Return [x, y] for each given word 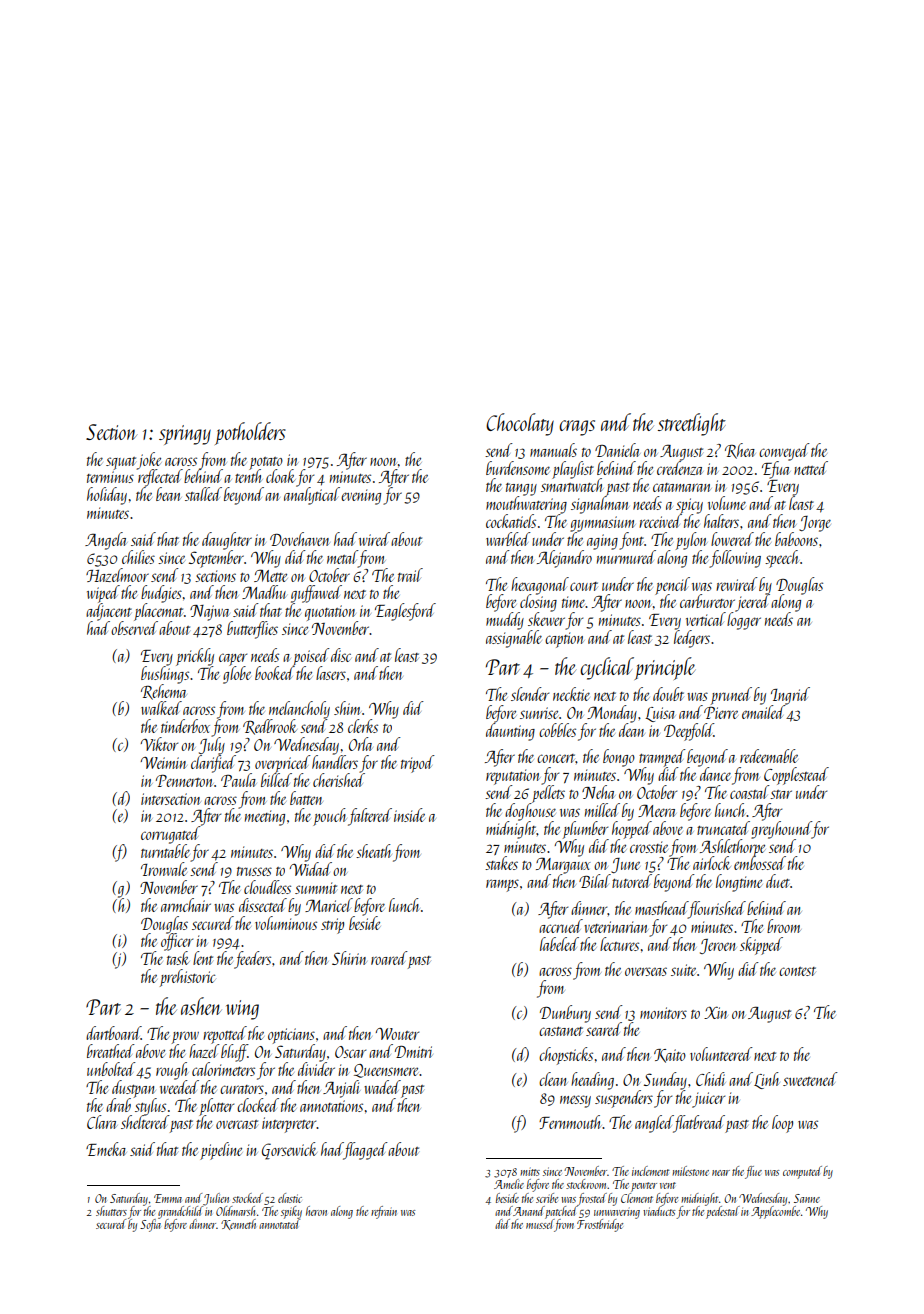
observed [134, 628]
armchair [186, 905]
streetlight [692, 424]
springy [185, 435]
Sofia [150, 1225]
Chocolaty [520, 424]
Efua [776, 470]
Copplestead [796, 776]
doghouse [530, 812]
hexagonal [540, 585]
